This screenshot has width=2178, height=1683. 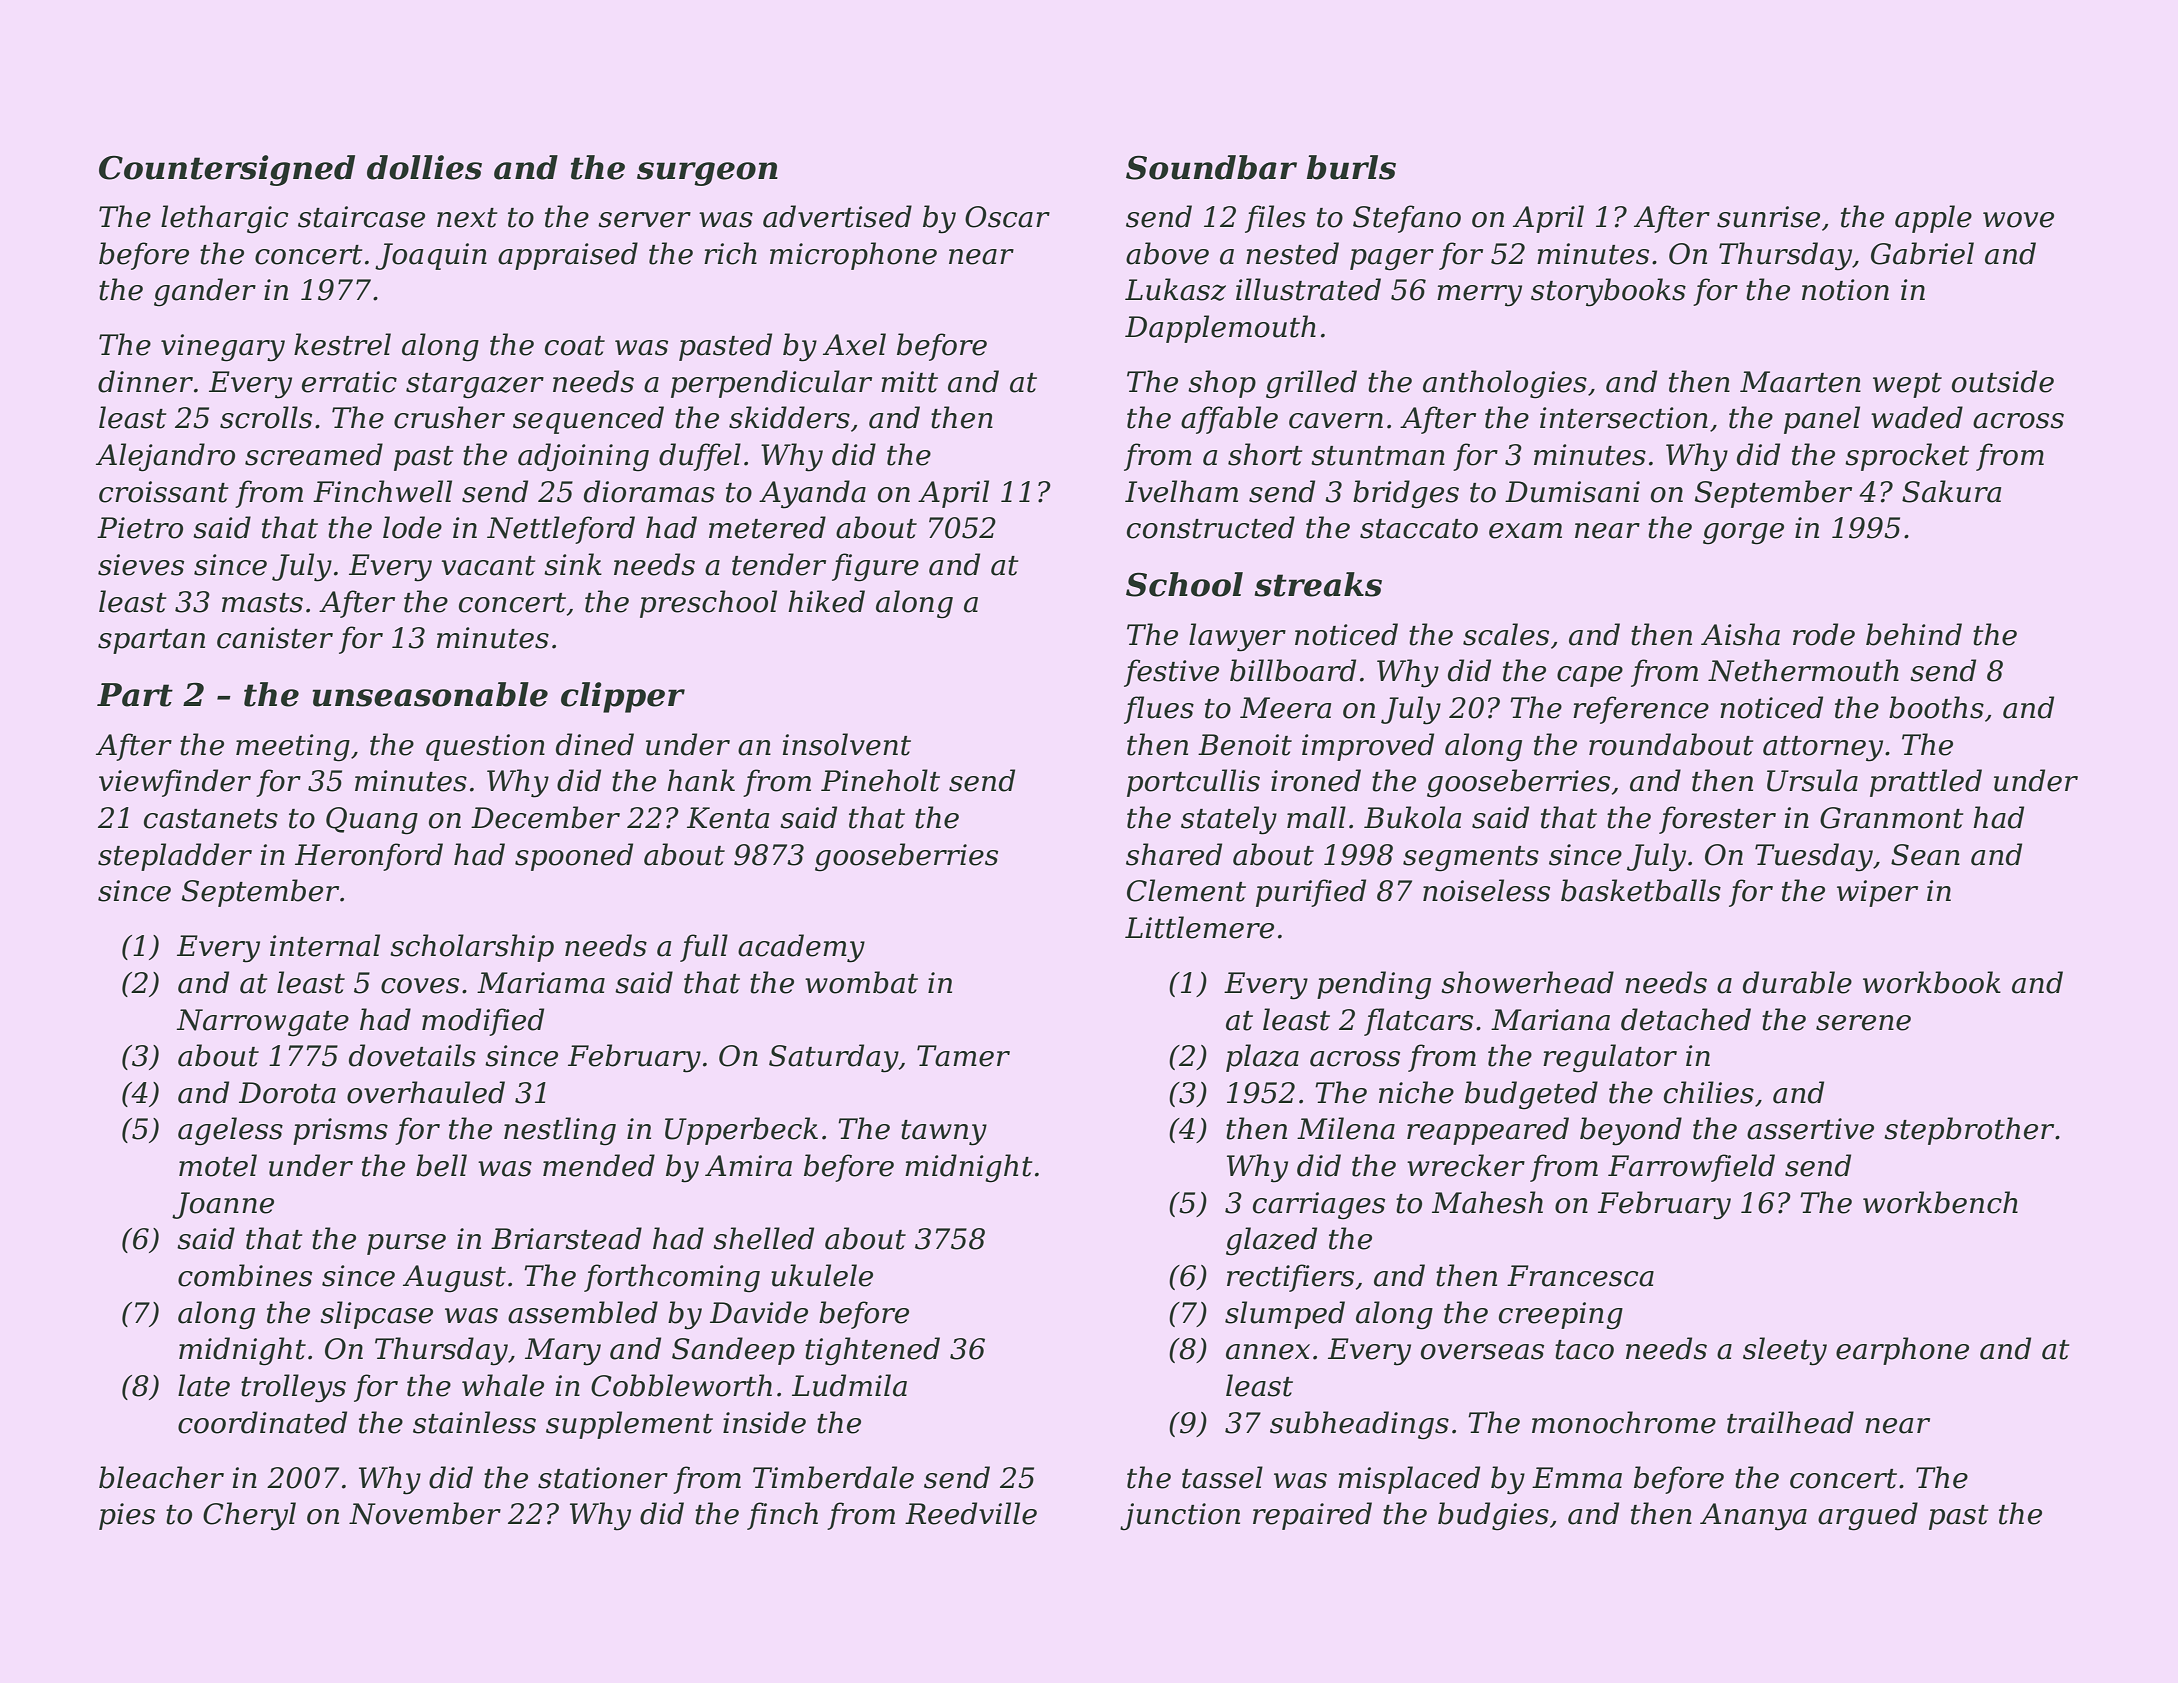 I want to click on argued, so click(x=1868, y=1516).
